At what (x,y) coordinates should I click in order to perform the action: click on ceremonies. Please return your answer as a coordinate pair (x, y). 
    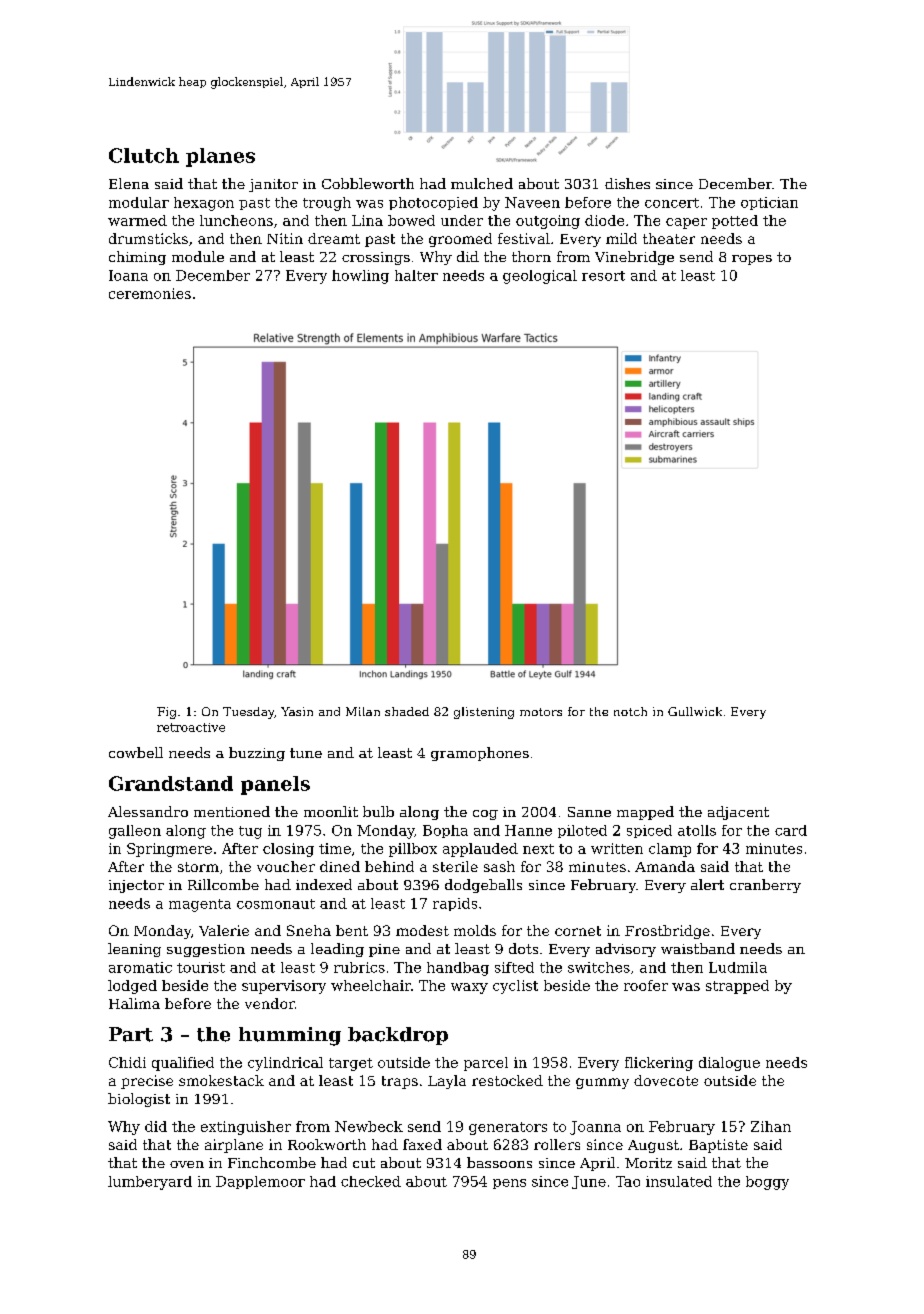
    Looking at the image, I should click on (150, 293).
